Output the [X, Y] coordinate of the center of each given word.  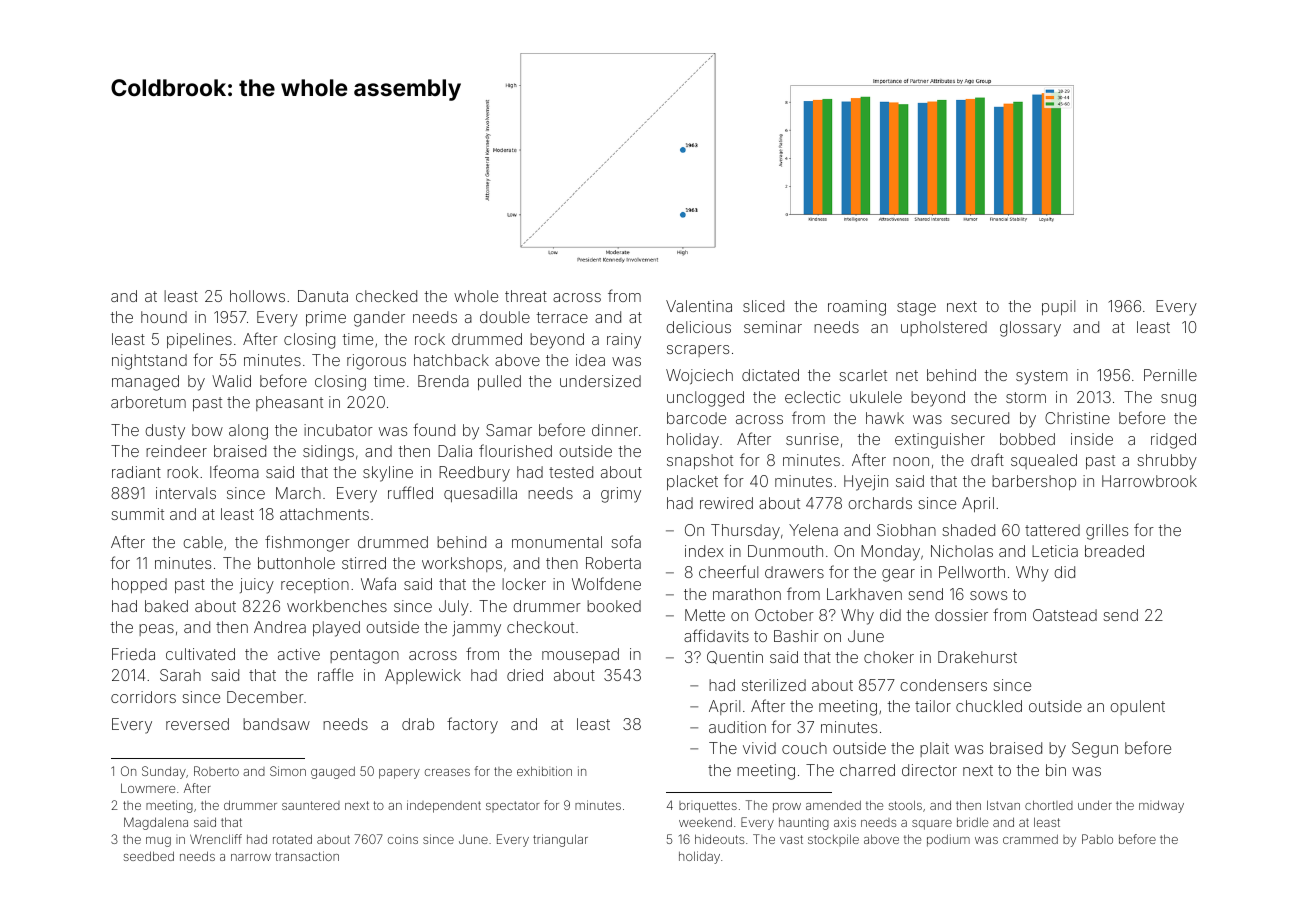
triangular [560, 840]
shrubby [1167, 462]
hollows [257, 296]
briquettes [708, 807]
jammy [476, 629]
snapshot [700, 461]
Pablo [1097, 839]
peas [156, 630]
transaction [307, 856]
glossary [1030, 329]
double [505, 317]
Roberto [216, 771]
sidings [328, 453]
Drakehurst [977, 657]
